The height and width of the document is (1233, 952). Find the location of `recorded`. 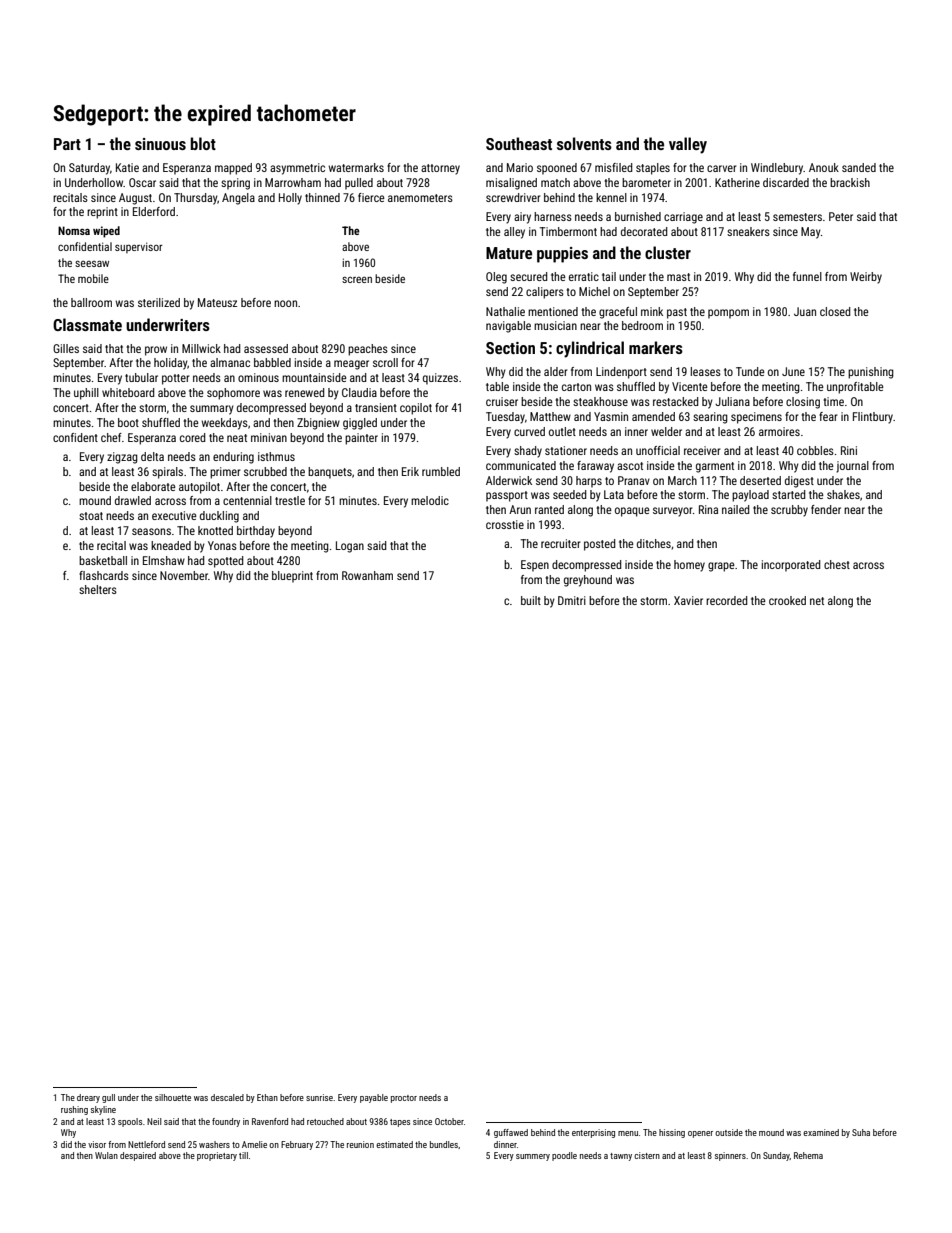

recorded is located at coordinates (727, 600).
